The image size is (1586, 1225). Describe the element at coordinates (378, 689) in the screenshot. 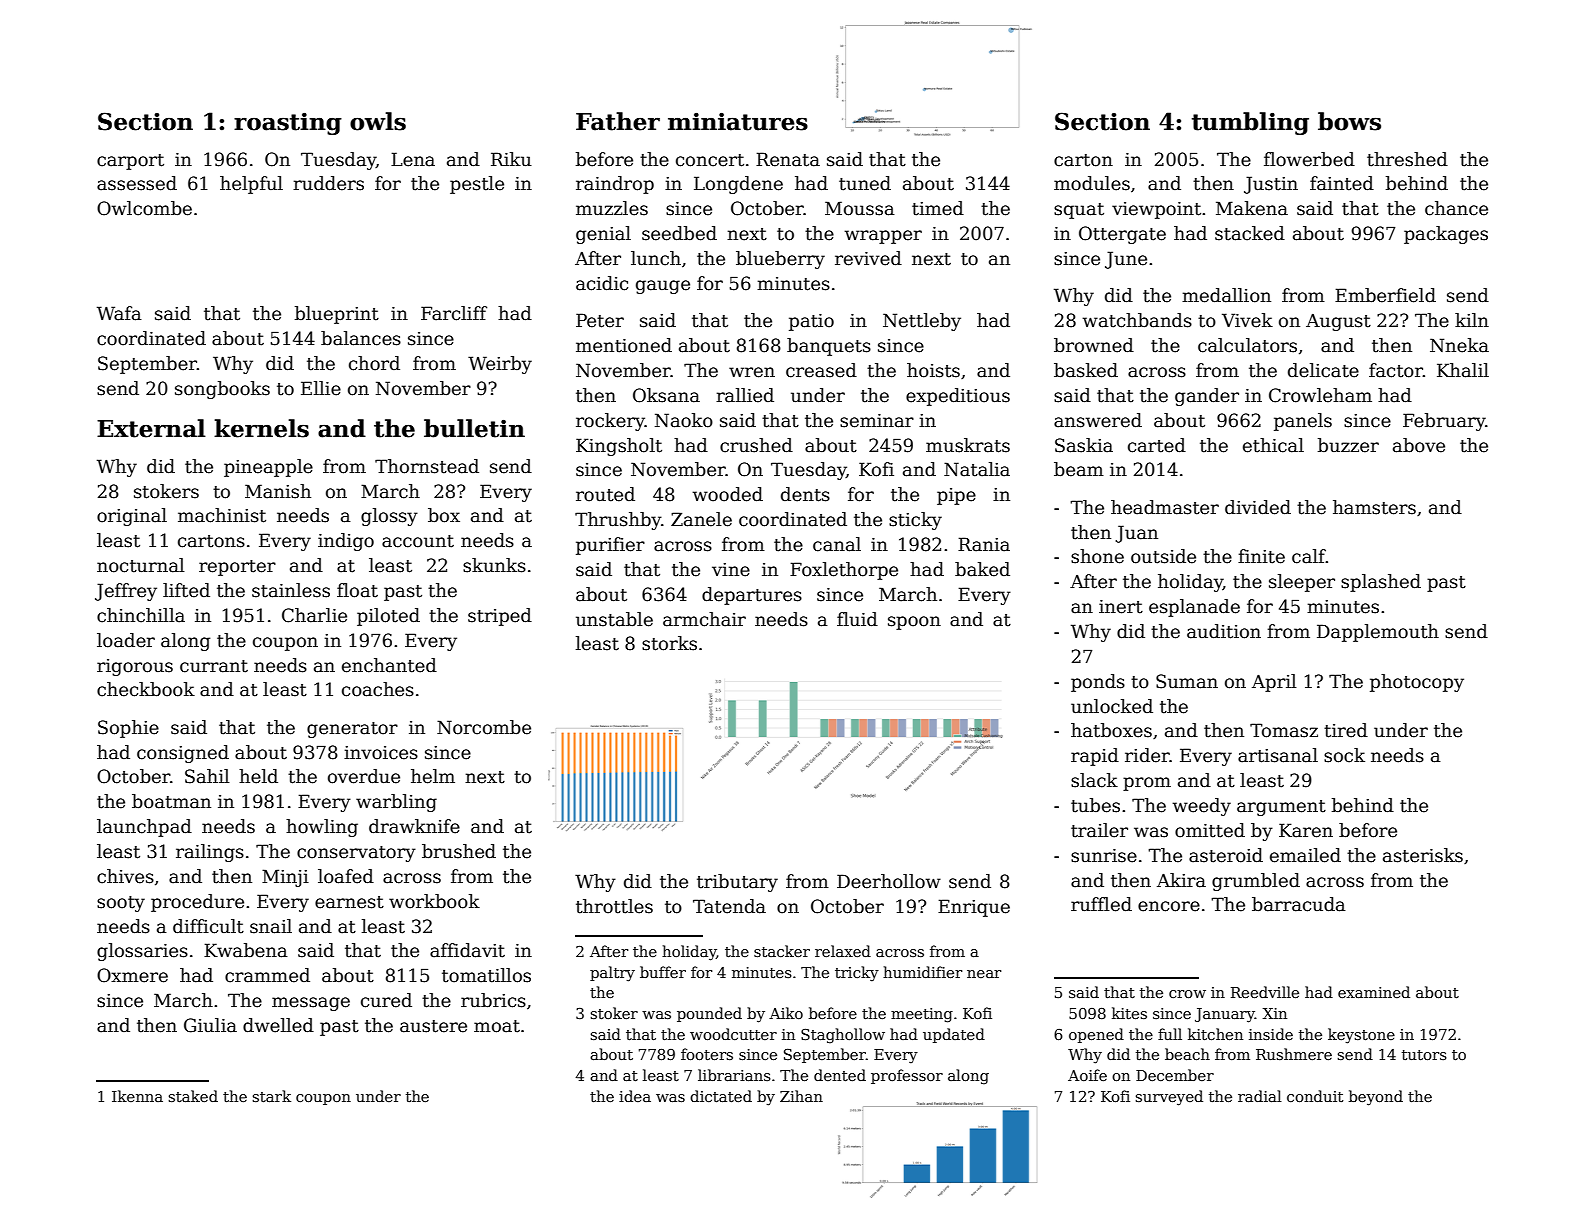

I see `coaches` at that location.
